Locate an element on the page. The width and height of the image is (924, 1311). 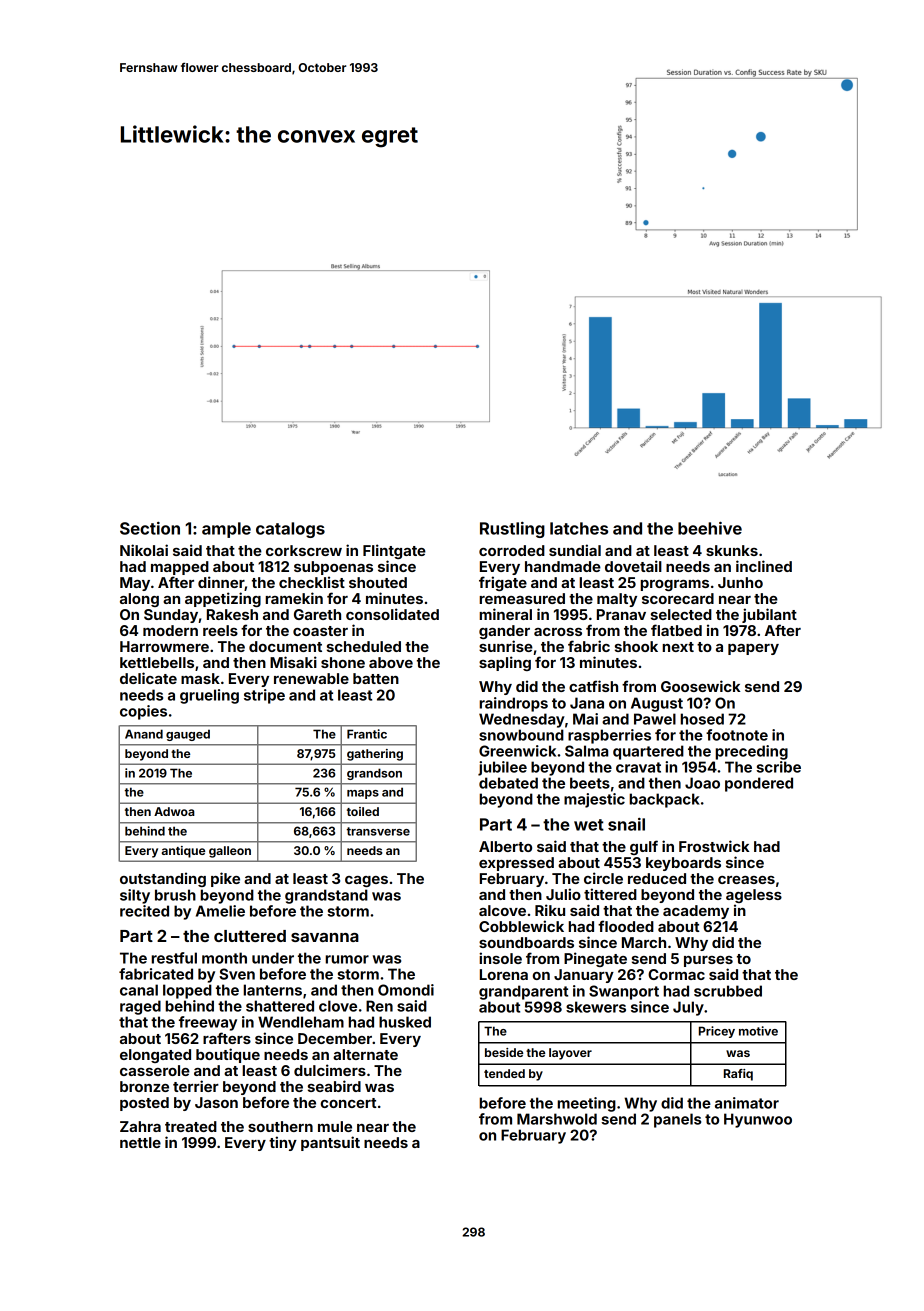
Junho is located at coordinates (740, 582).
